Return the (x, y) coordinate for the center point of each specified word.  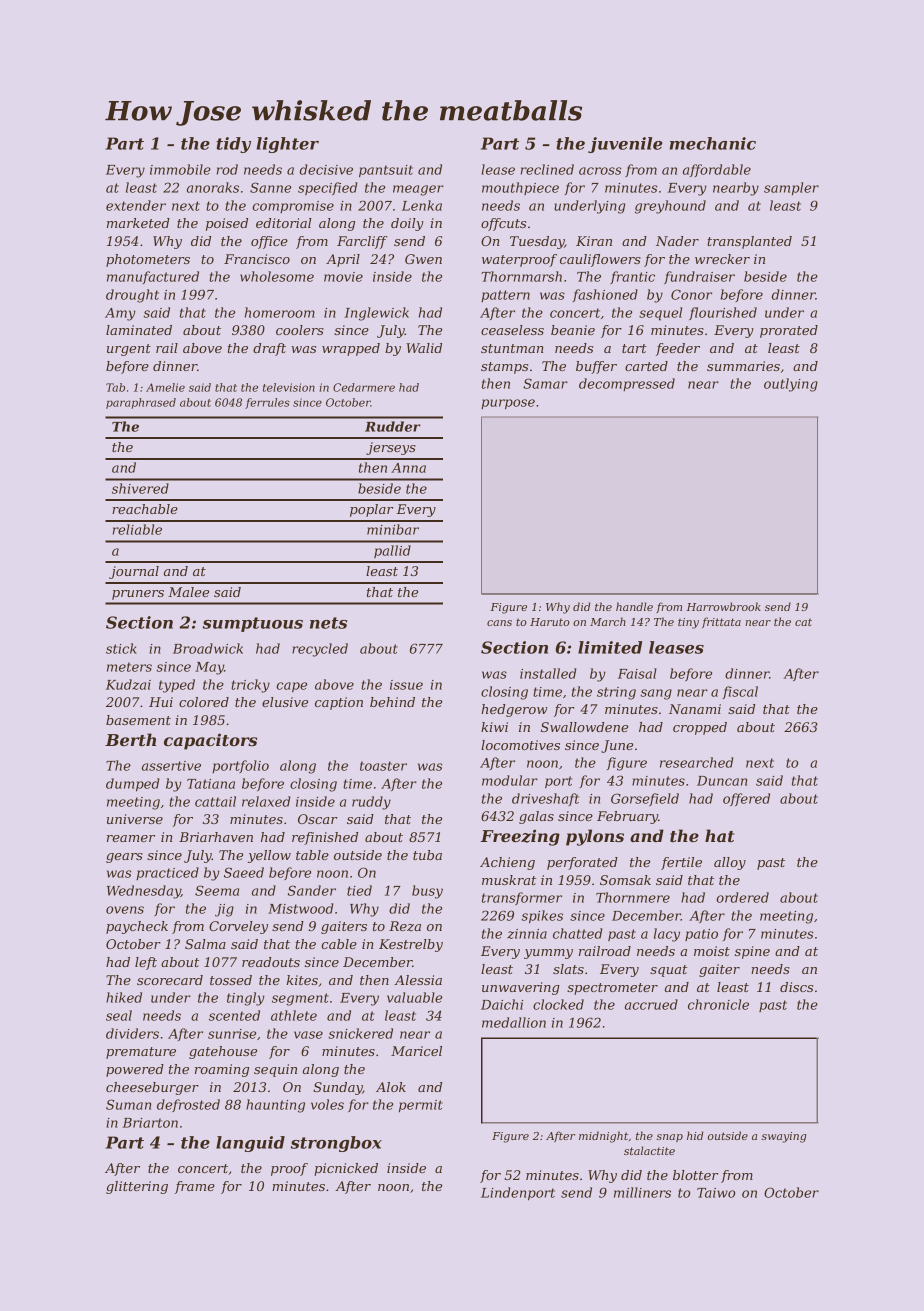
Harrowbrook (723, 606)
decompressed (627, 384)
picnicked (346, 1169)
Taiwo (716, 1193)
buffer (596, 367)
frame (195, 1187)
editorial (284, 223)
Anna (408, 468)
